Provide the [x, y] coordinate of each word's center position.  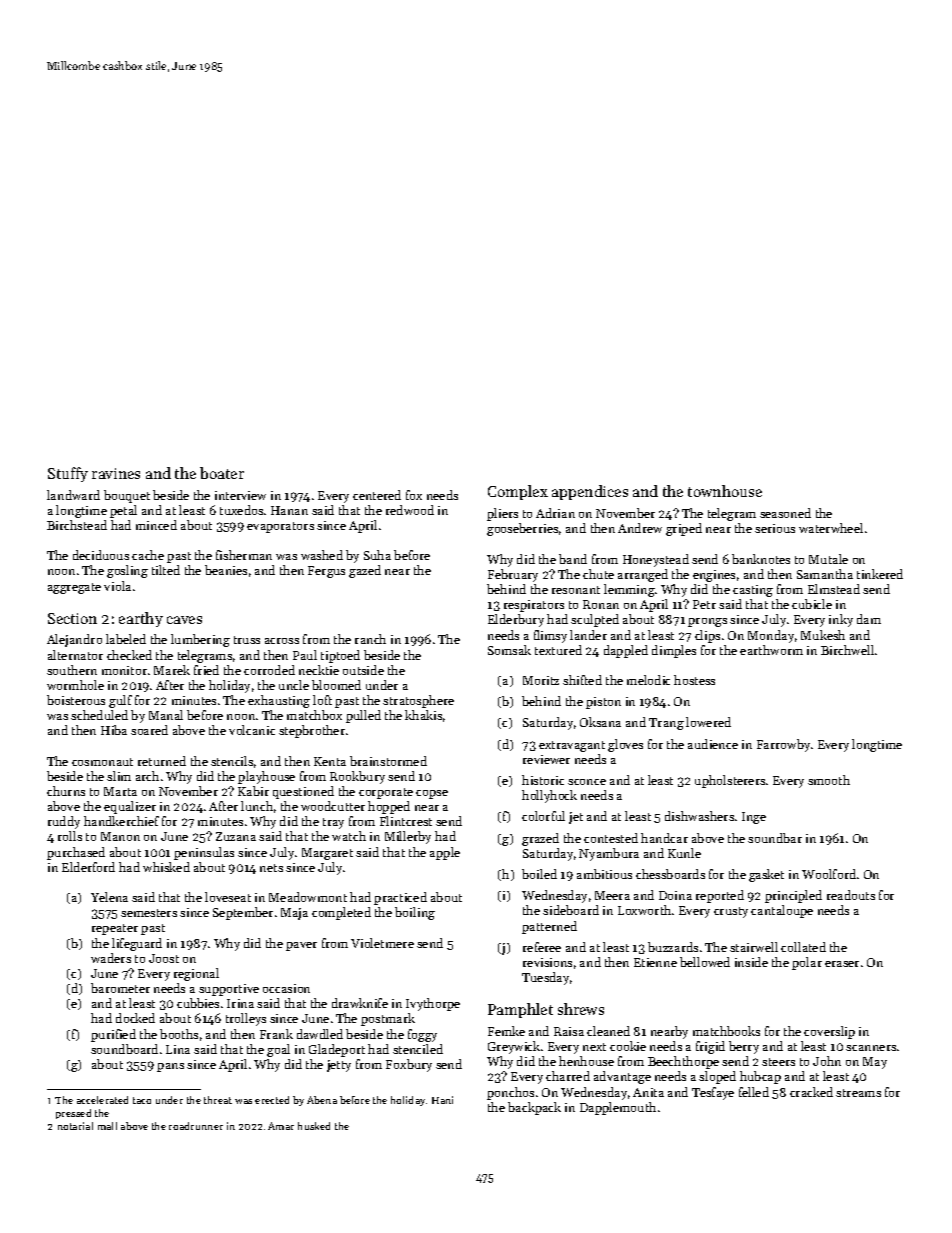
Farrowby [783, 745]
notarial [75, 1126]
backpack [534, 1108]
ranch [370, 639]
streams [858, 1093]
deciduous [101, 555]
